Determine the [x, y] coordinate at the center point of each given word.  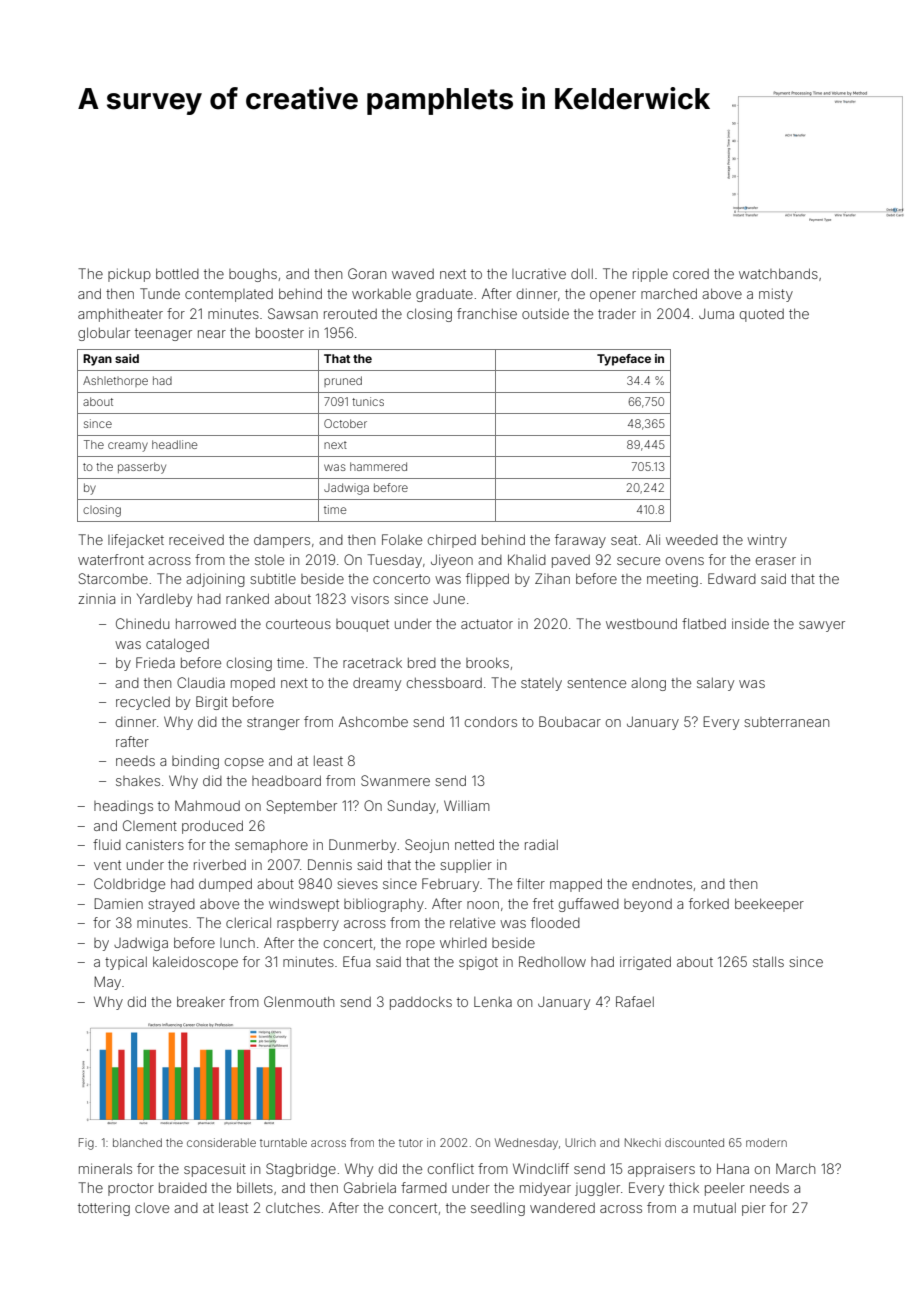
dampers [282, 541]
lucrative [539, 274]
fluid [107, 844]
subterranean [786, 722]
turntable [283, 1142]
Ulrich [580, 1142]
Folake [402, 539]
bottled [177, 273]
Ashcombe [373, 721]
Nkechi [643, 1142]
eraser [776, 561]
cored [691, 274]
